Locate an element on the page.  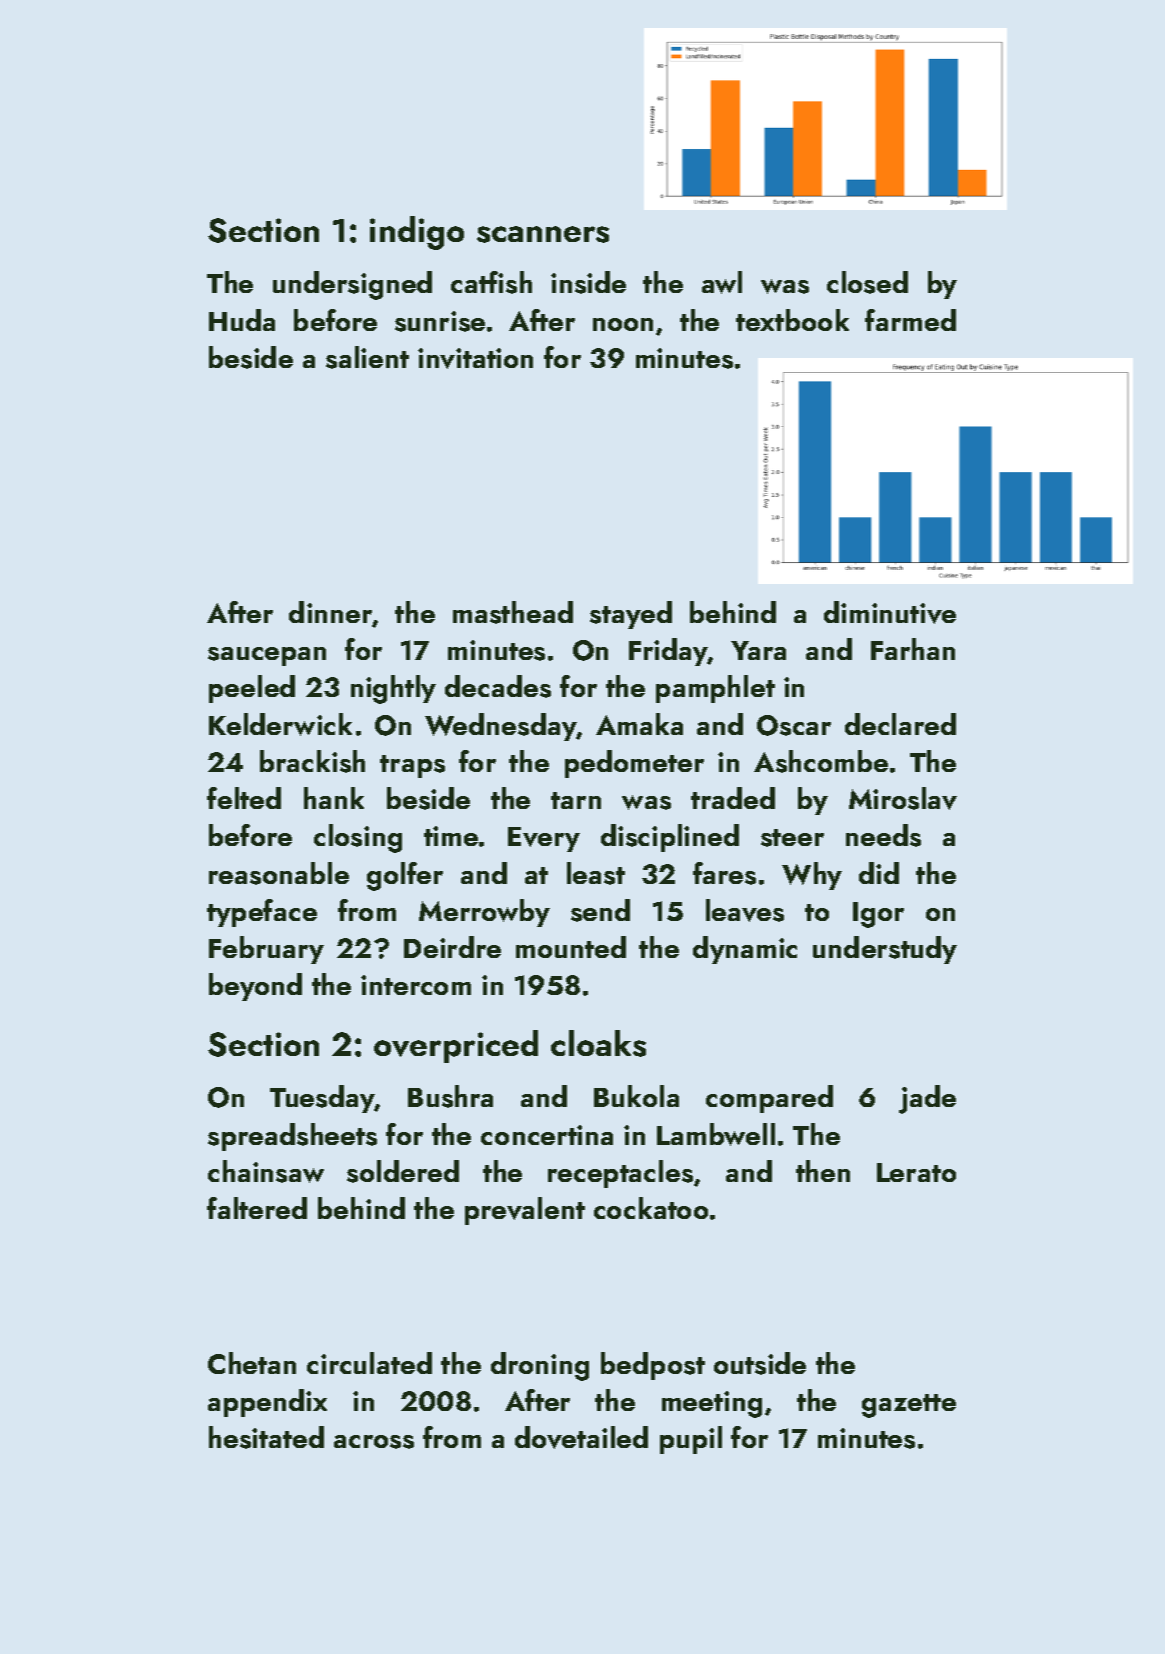
closed is located at coordinates (867, 282).
